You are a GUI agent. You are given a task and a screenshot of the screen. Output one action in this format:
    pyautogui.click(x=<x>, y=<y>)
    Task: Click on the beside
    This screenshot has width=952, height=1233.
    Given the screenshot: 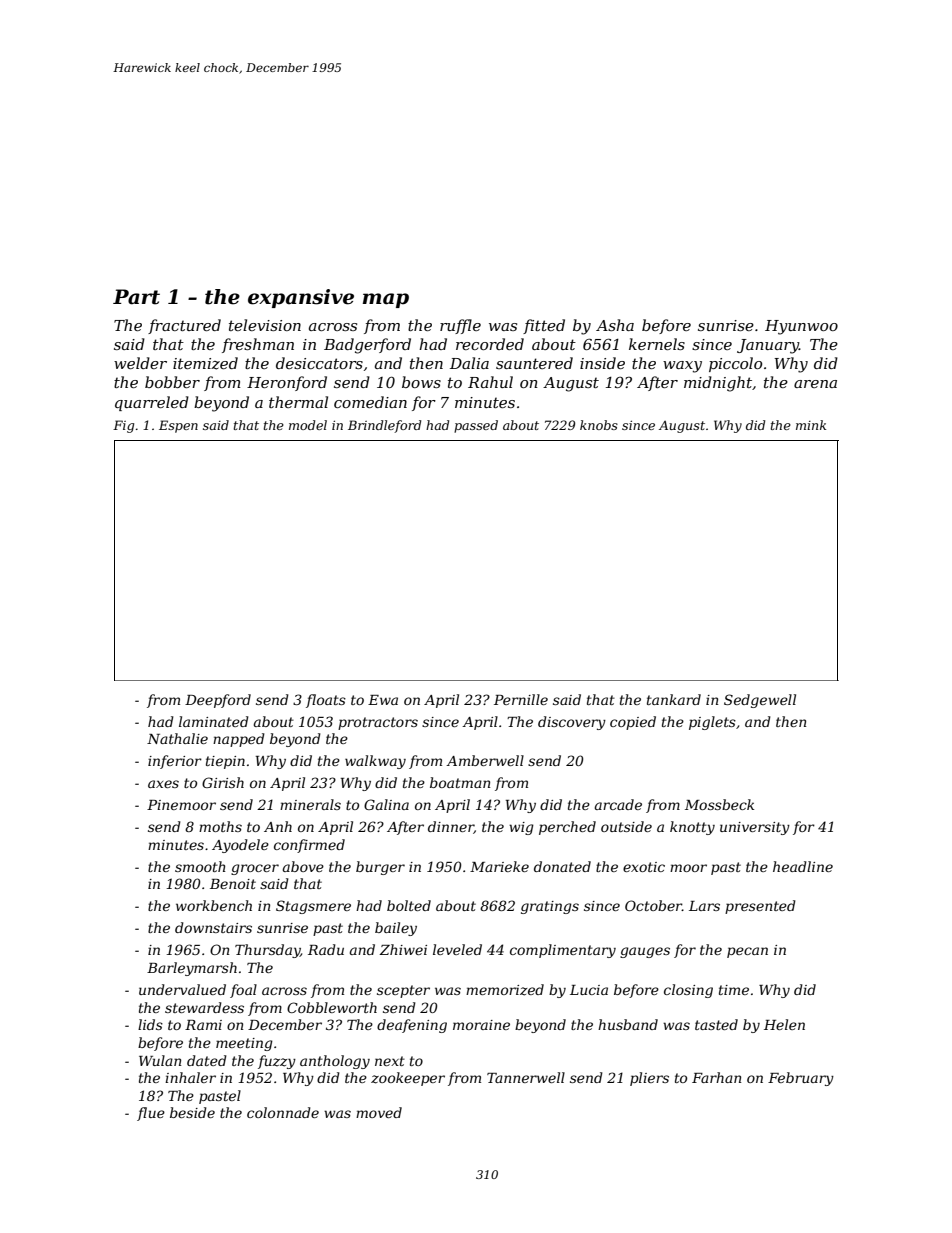 What is the action you would take?
    pyautogui.click(x=192, y=1112)
